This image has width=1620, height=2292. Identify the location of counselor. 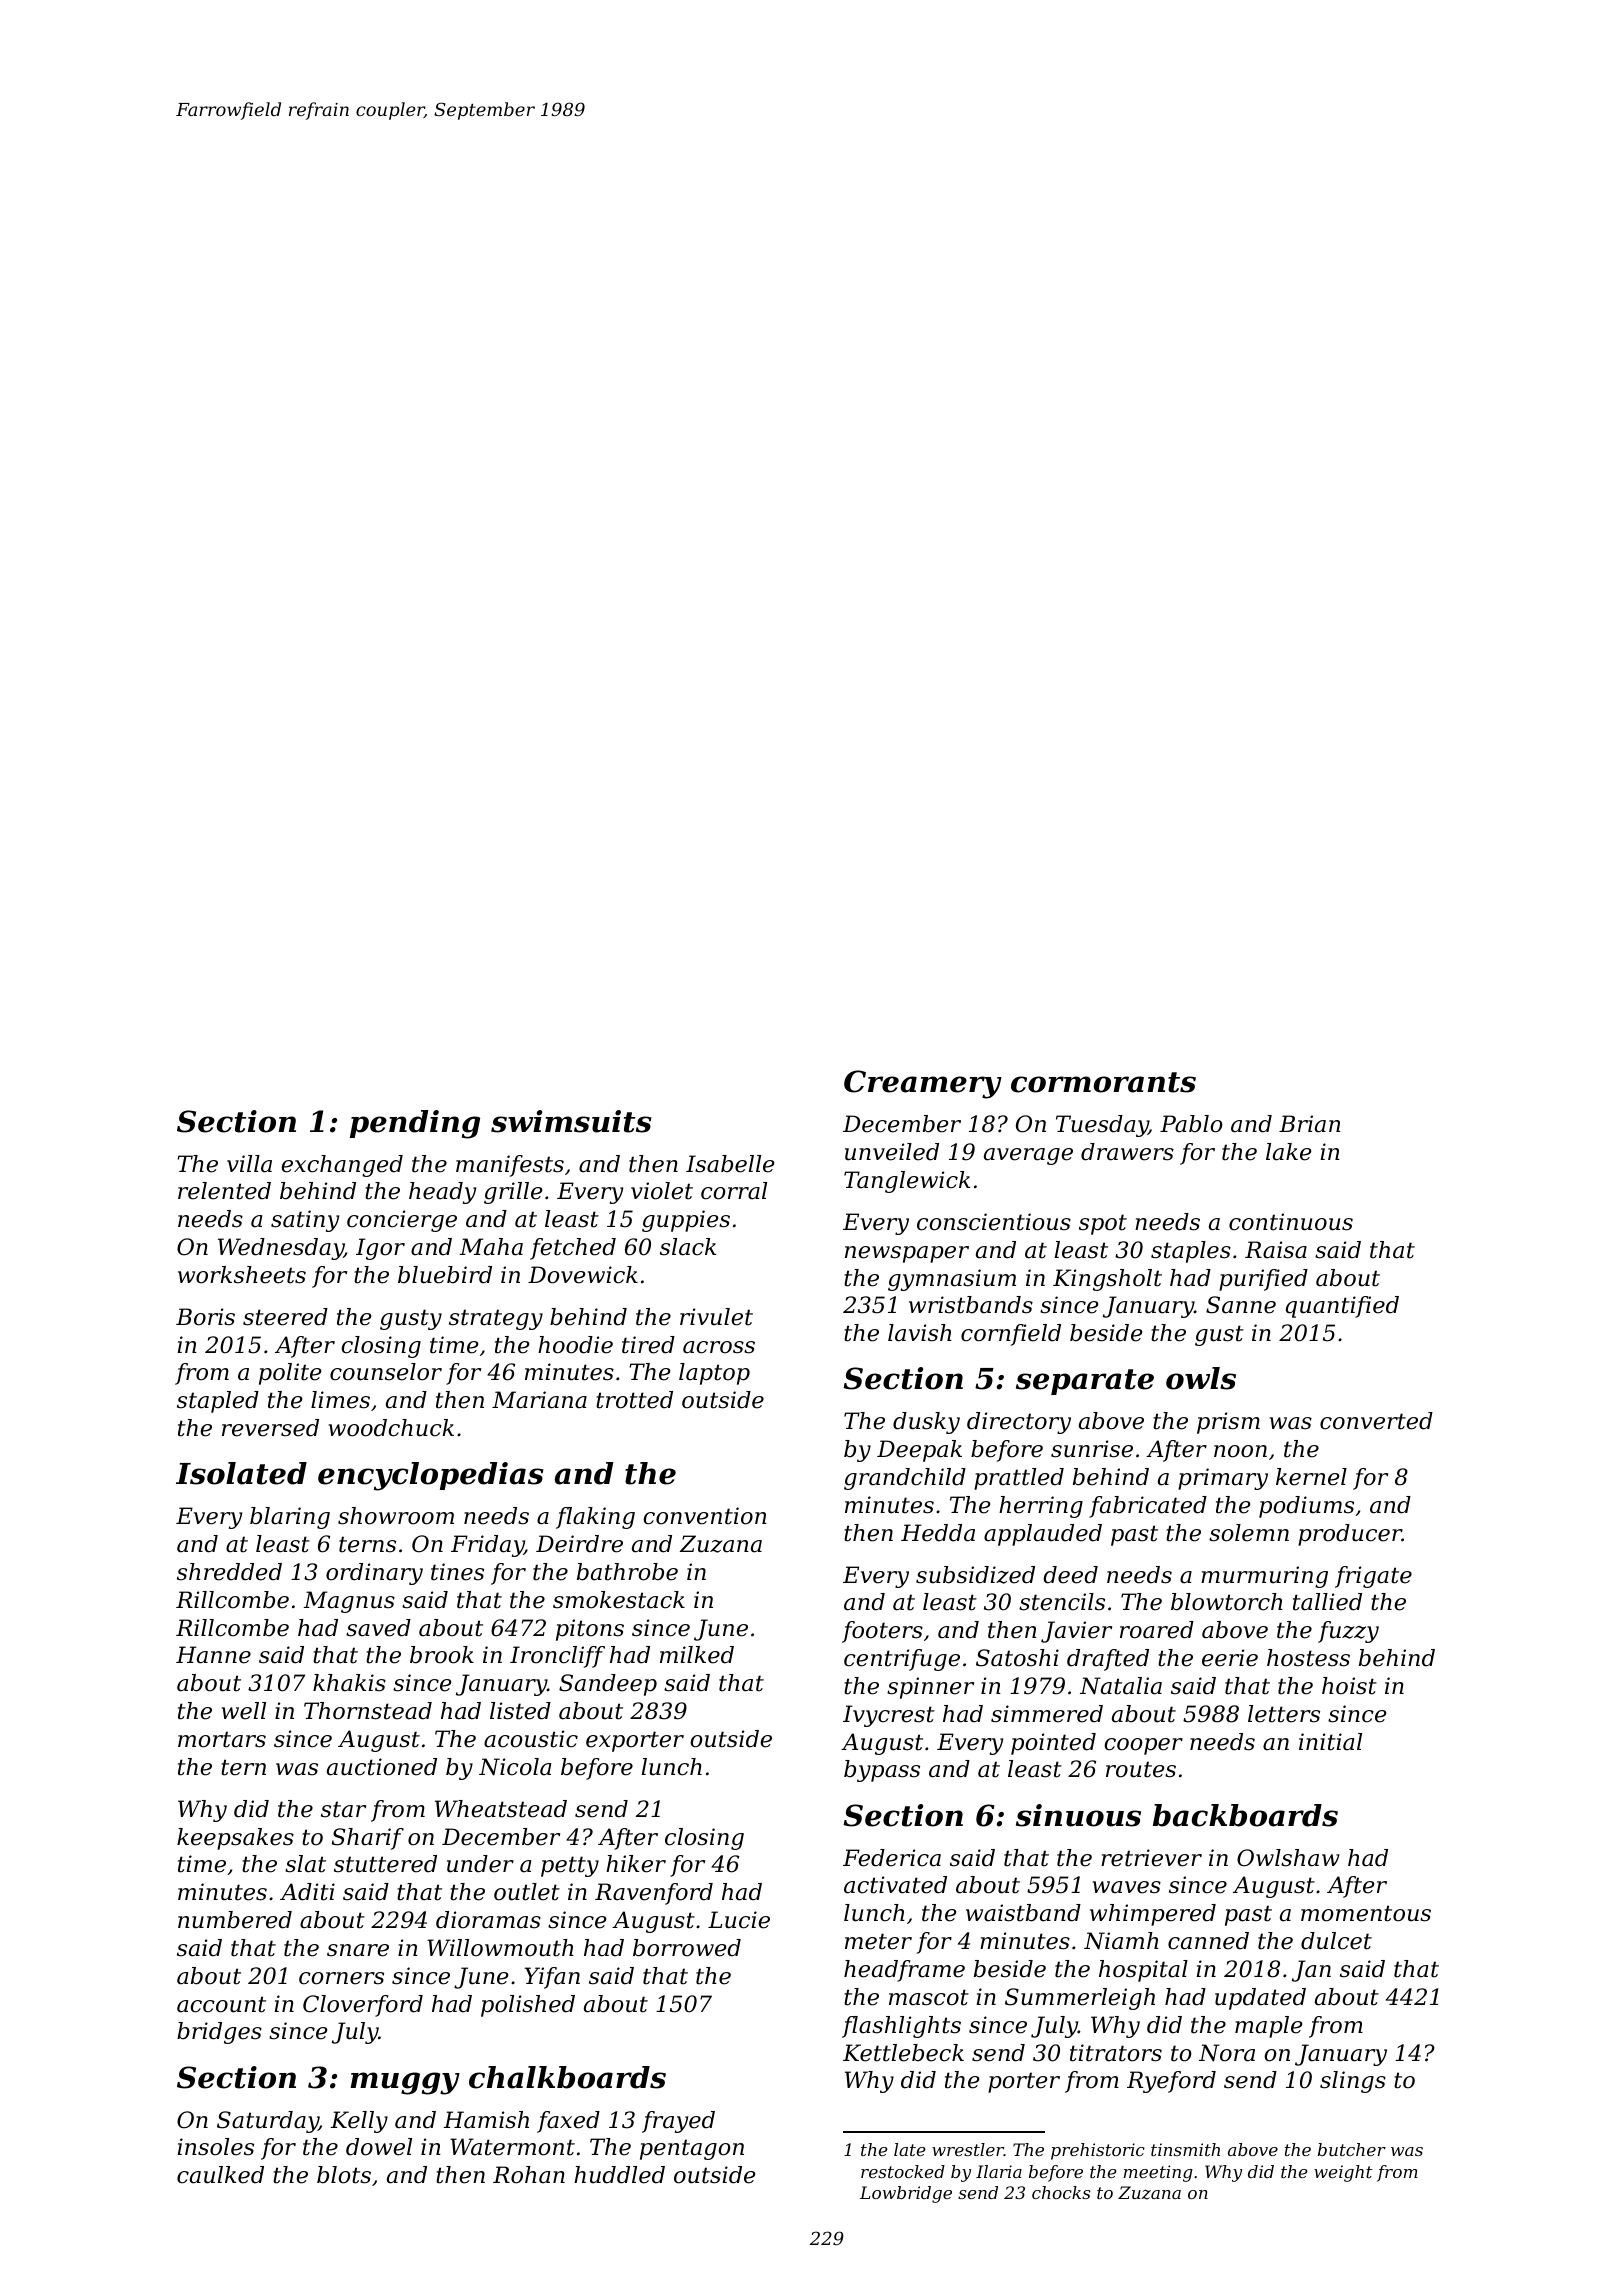
(386, 1372).
